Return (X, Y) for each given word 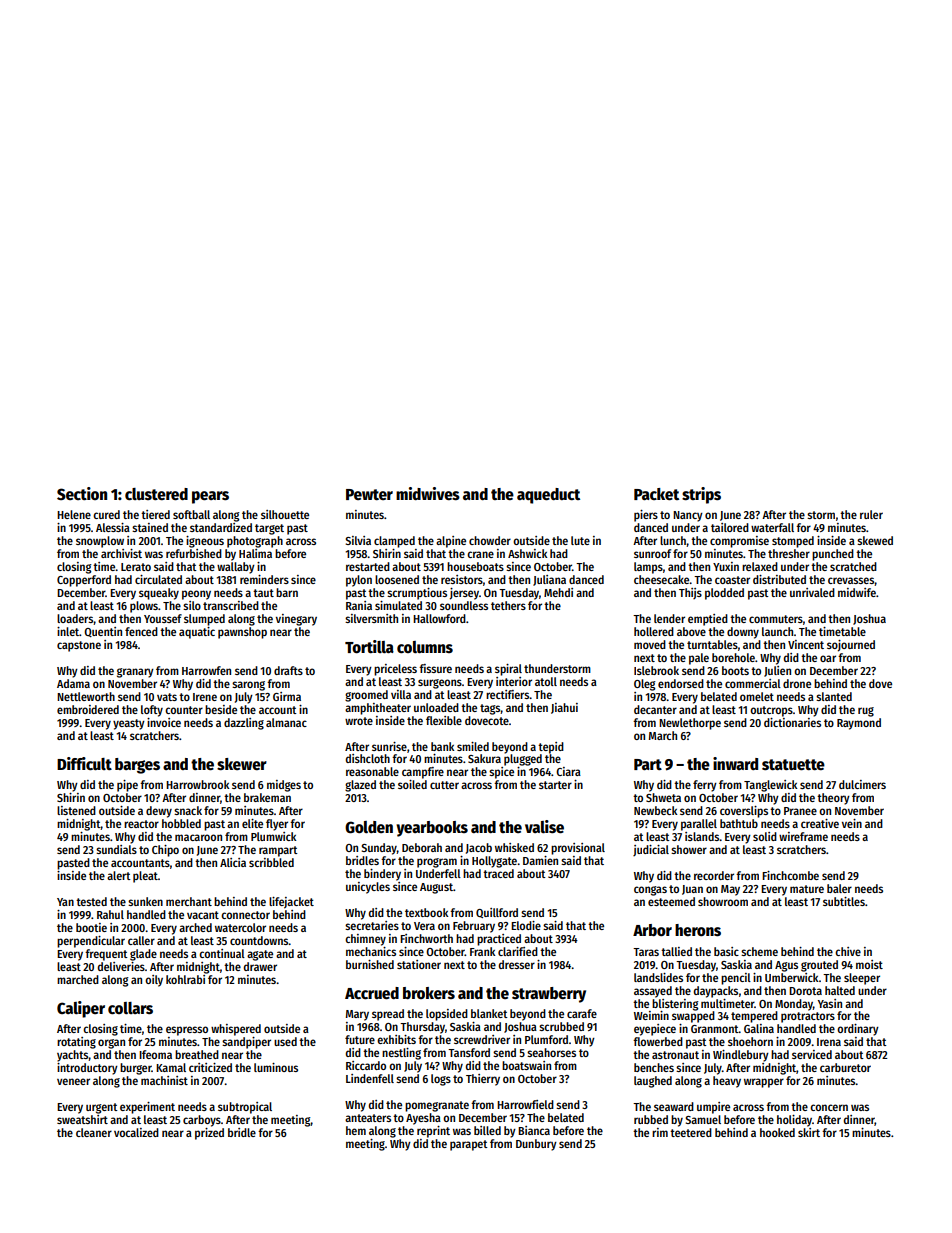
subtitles (844, 901)
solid (765, 836)
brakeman (267, 797)
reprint (433, 1132)
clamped (394, 542)
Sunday (379, 849)
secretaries (372, 925)
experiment (147, 1108)
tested (91, 901)
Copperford (84, 581)
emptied (708, 620)
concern (829, 1107)
